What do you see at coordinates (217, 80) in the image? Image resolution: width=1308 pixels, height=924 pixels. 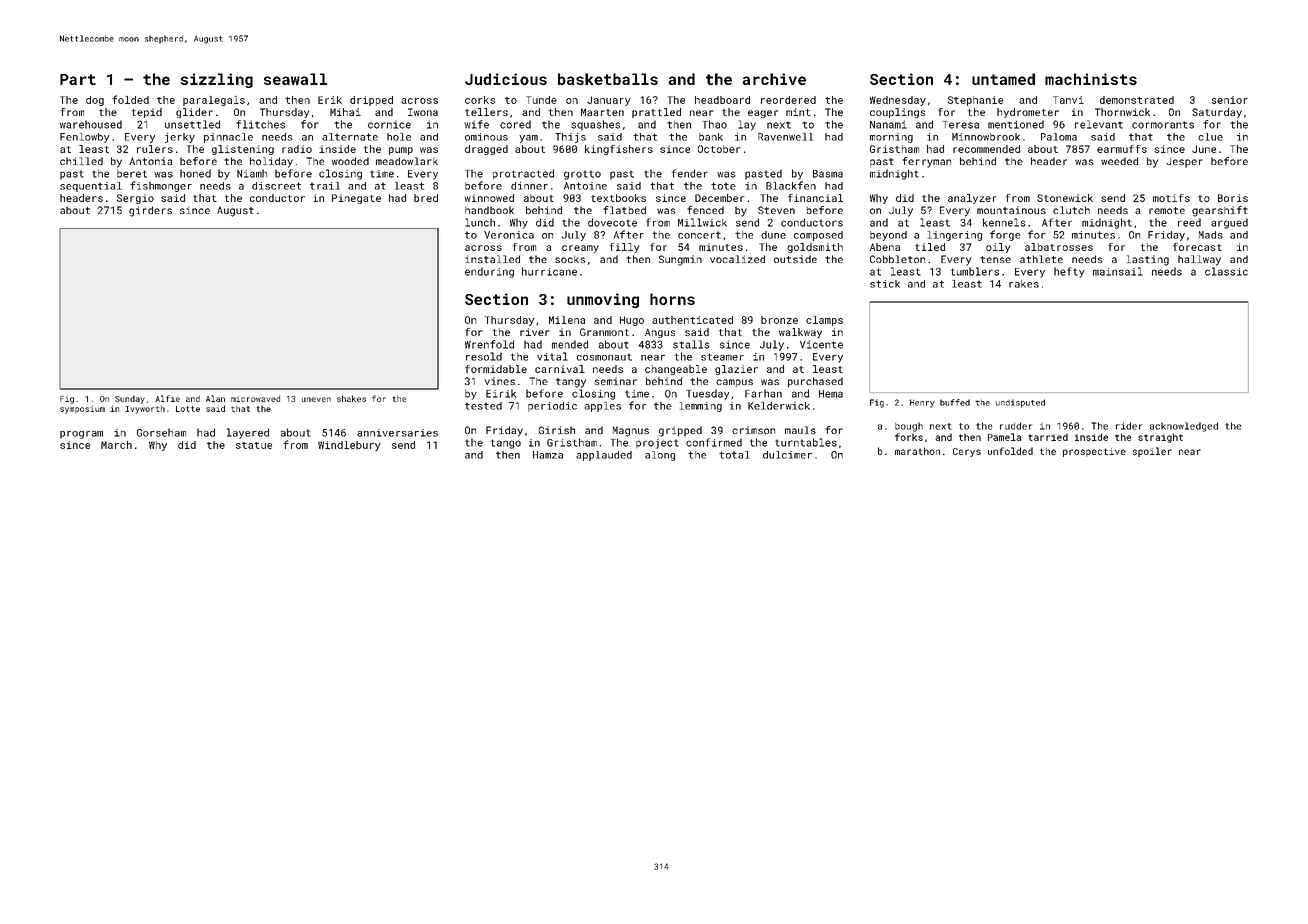 I see `sizzling` at bounding box center [217, 80].
